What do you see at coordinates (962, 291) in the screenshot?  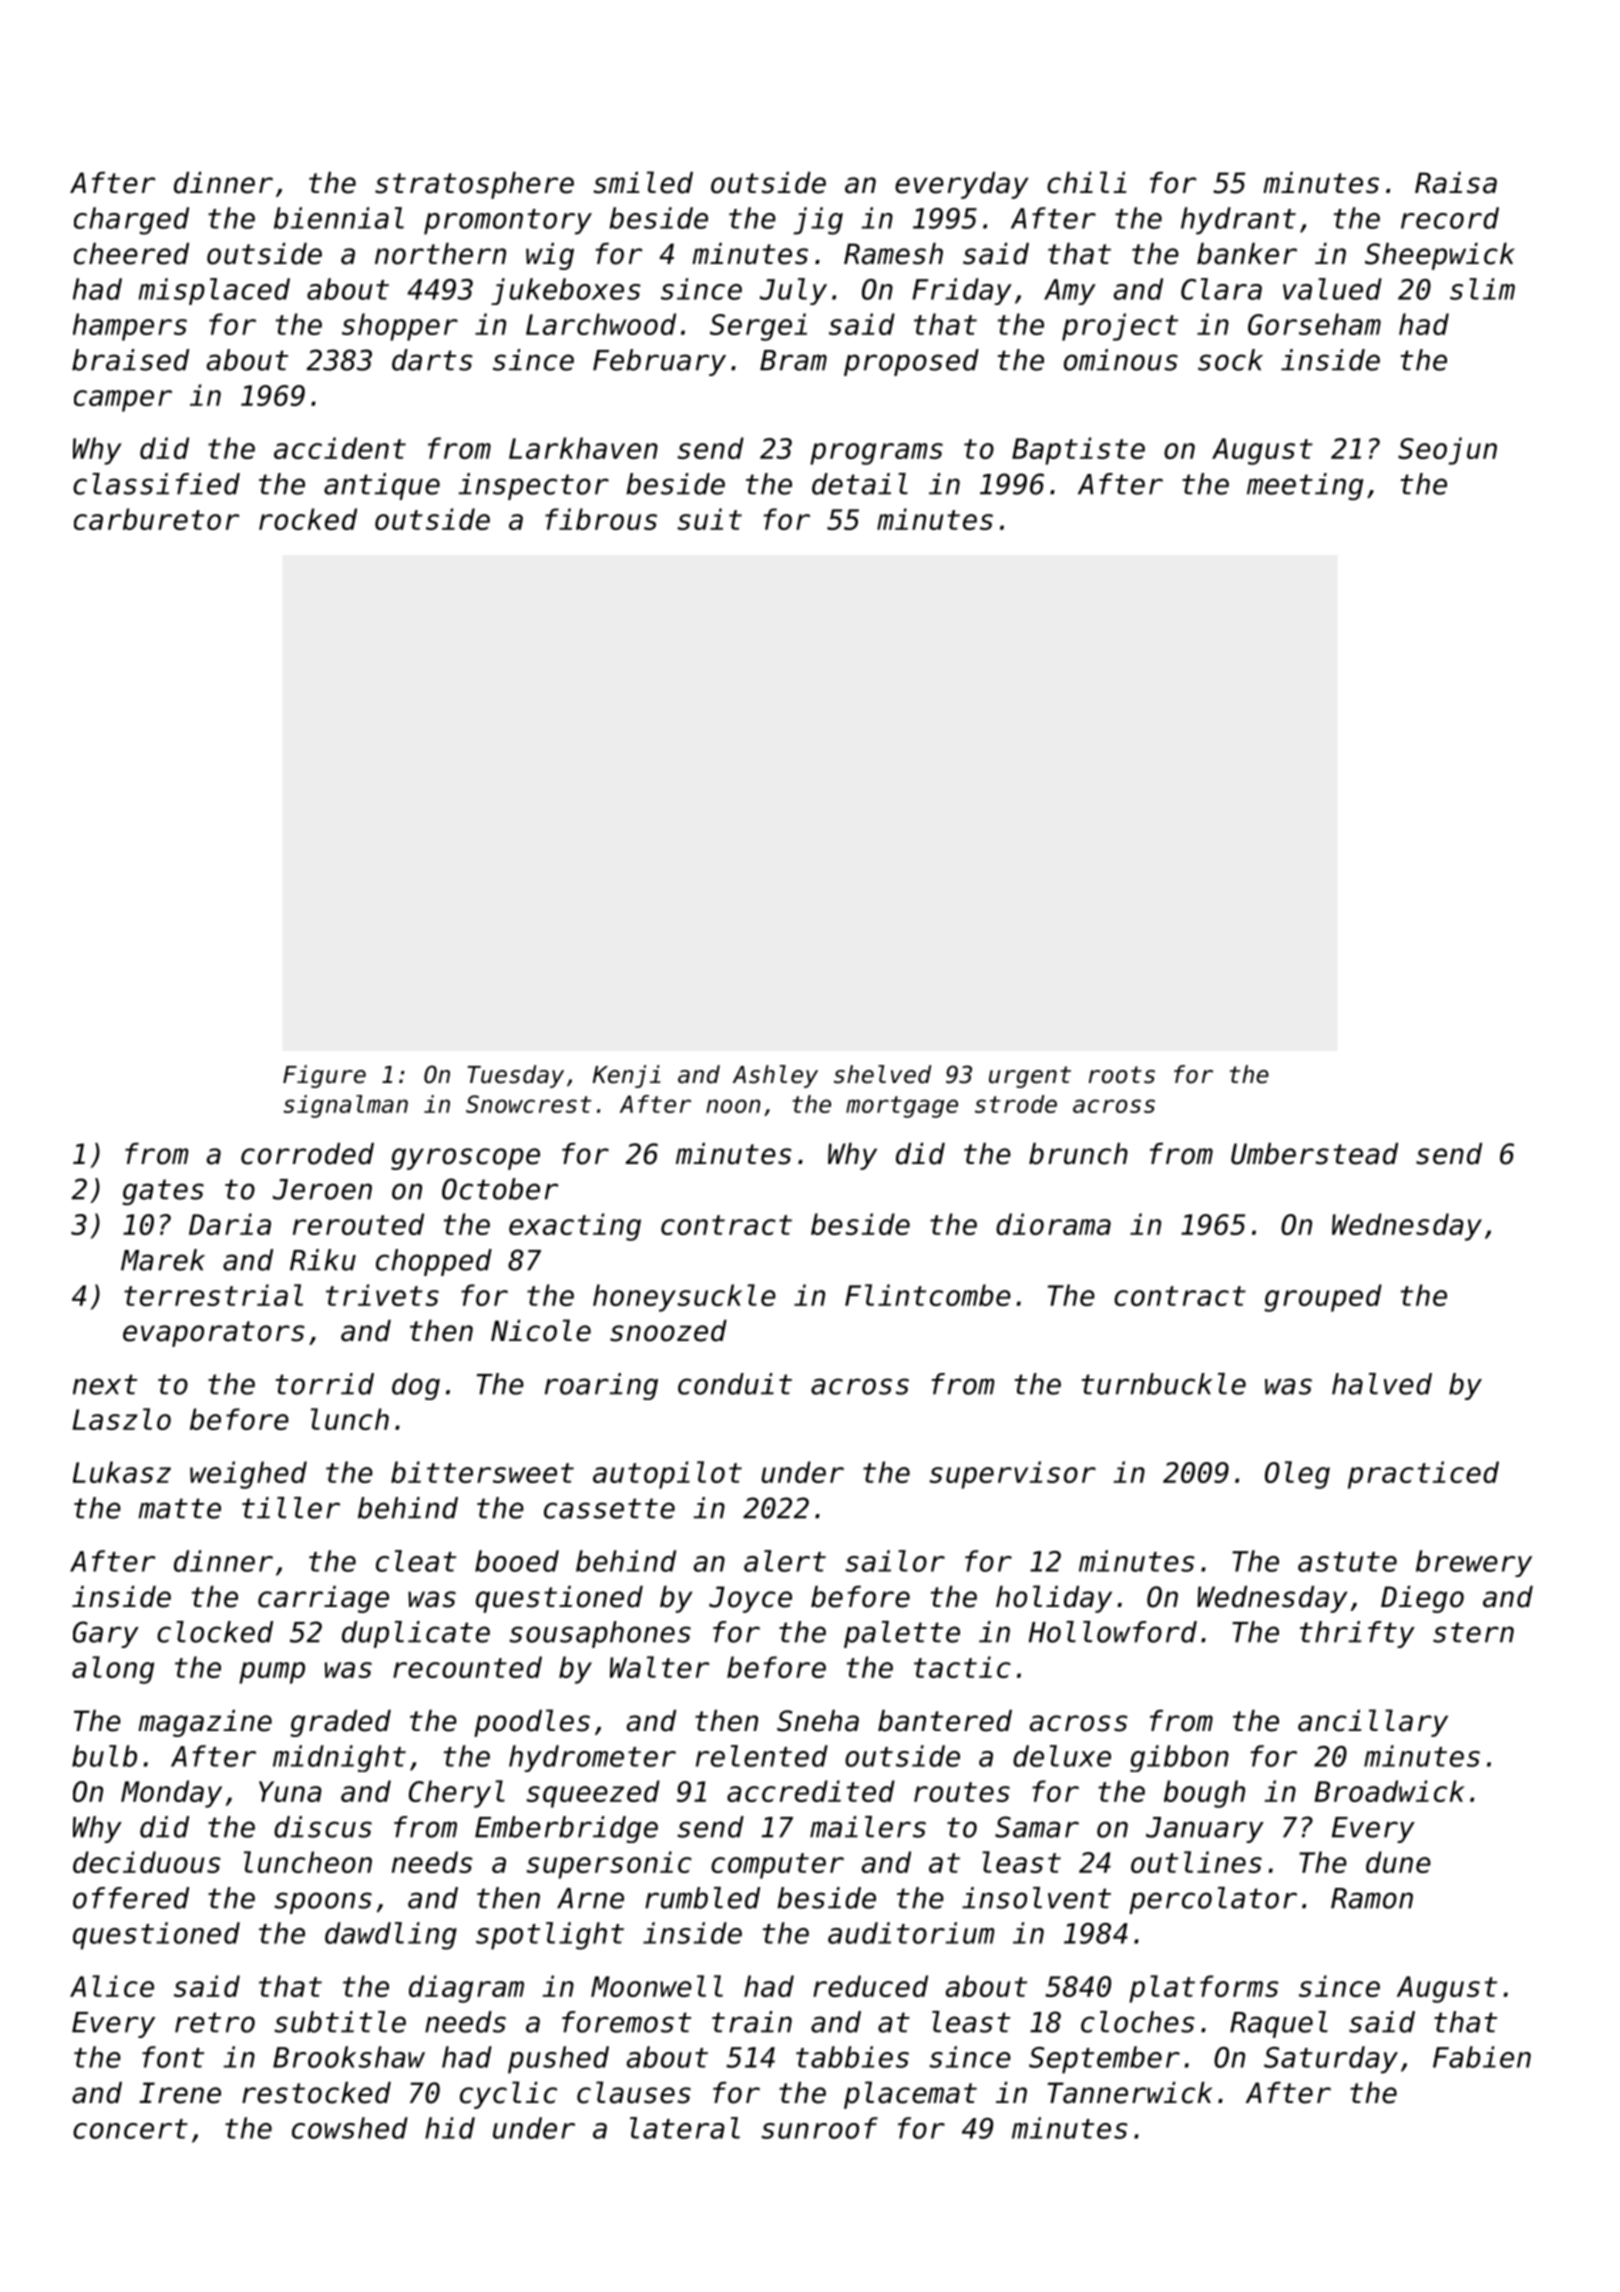 I see `Friday` at bounding box center [962, 291].
